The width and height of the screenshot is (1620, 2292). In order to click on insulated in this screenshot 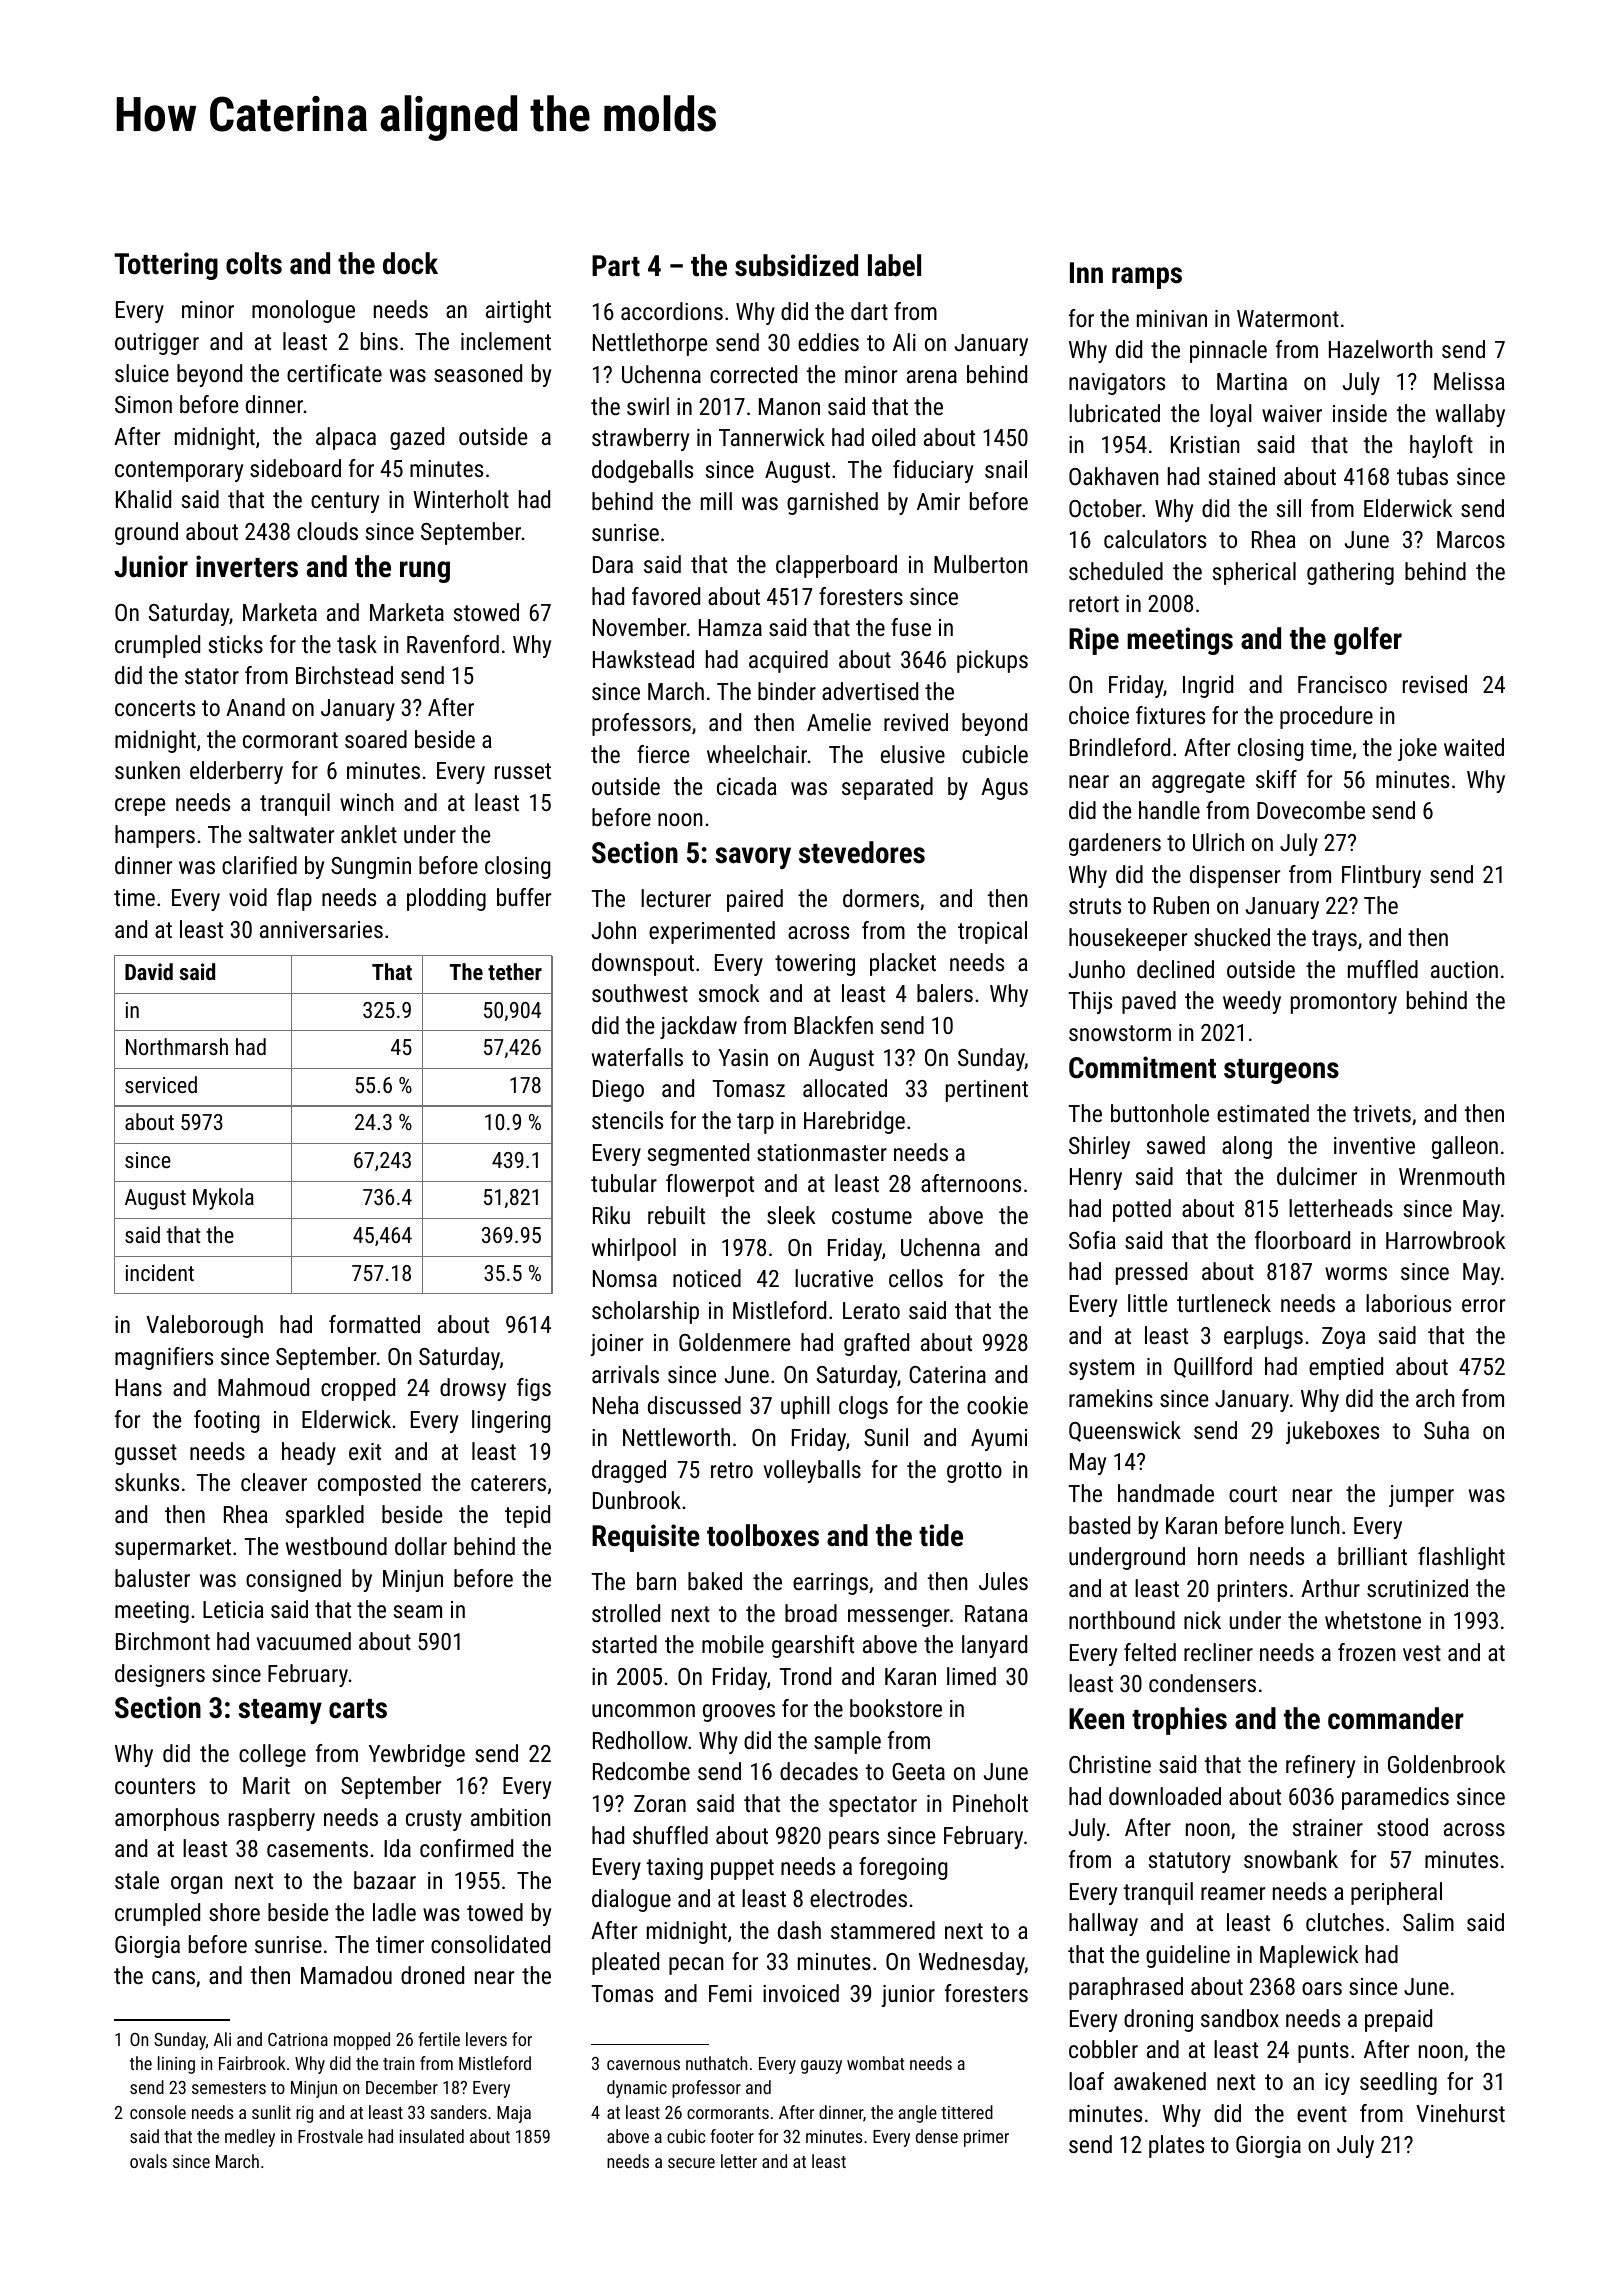, I will do `click(432, 2136)`.
